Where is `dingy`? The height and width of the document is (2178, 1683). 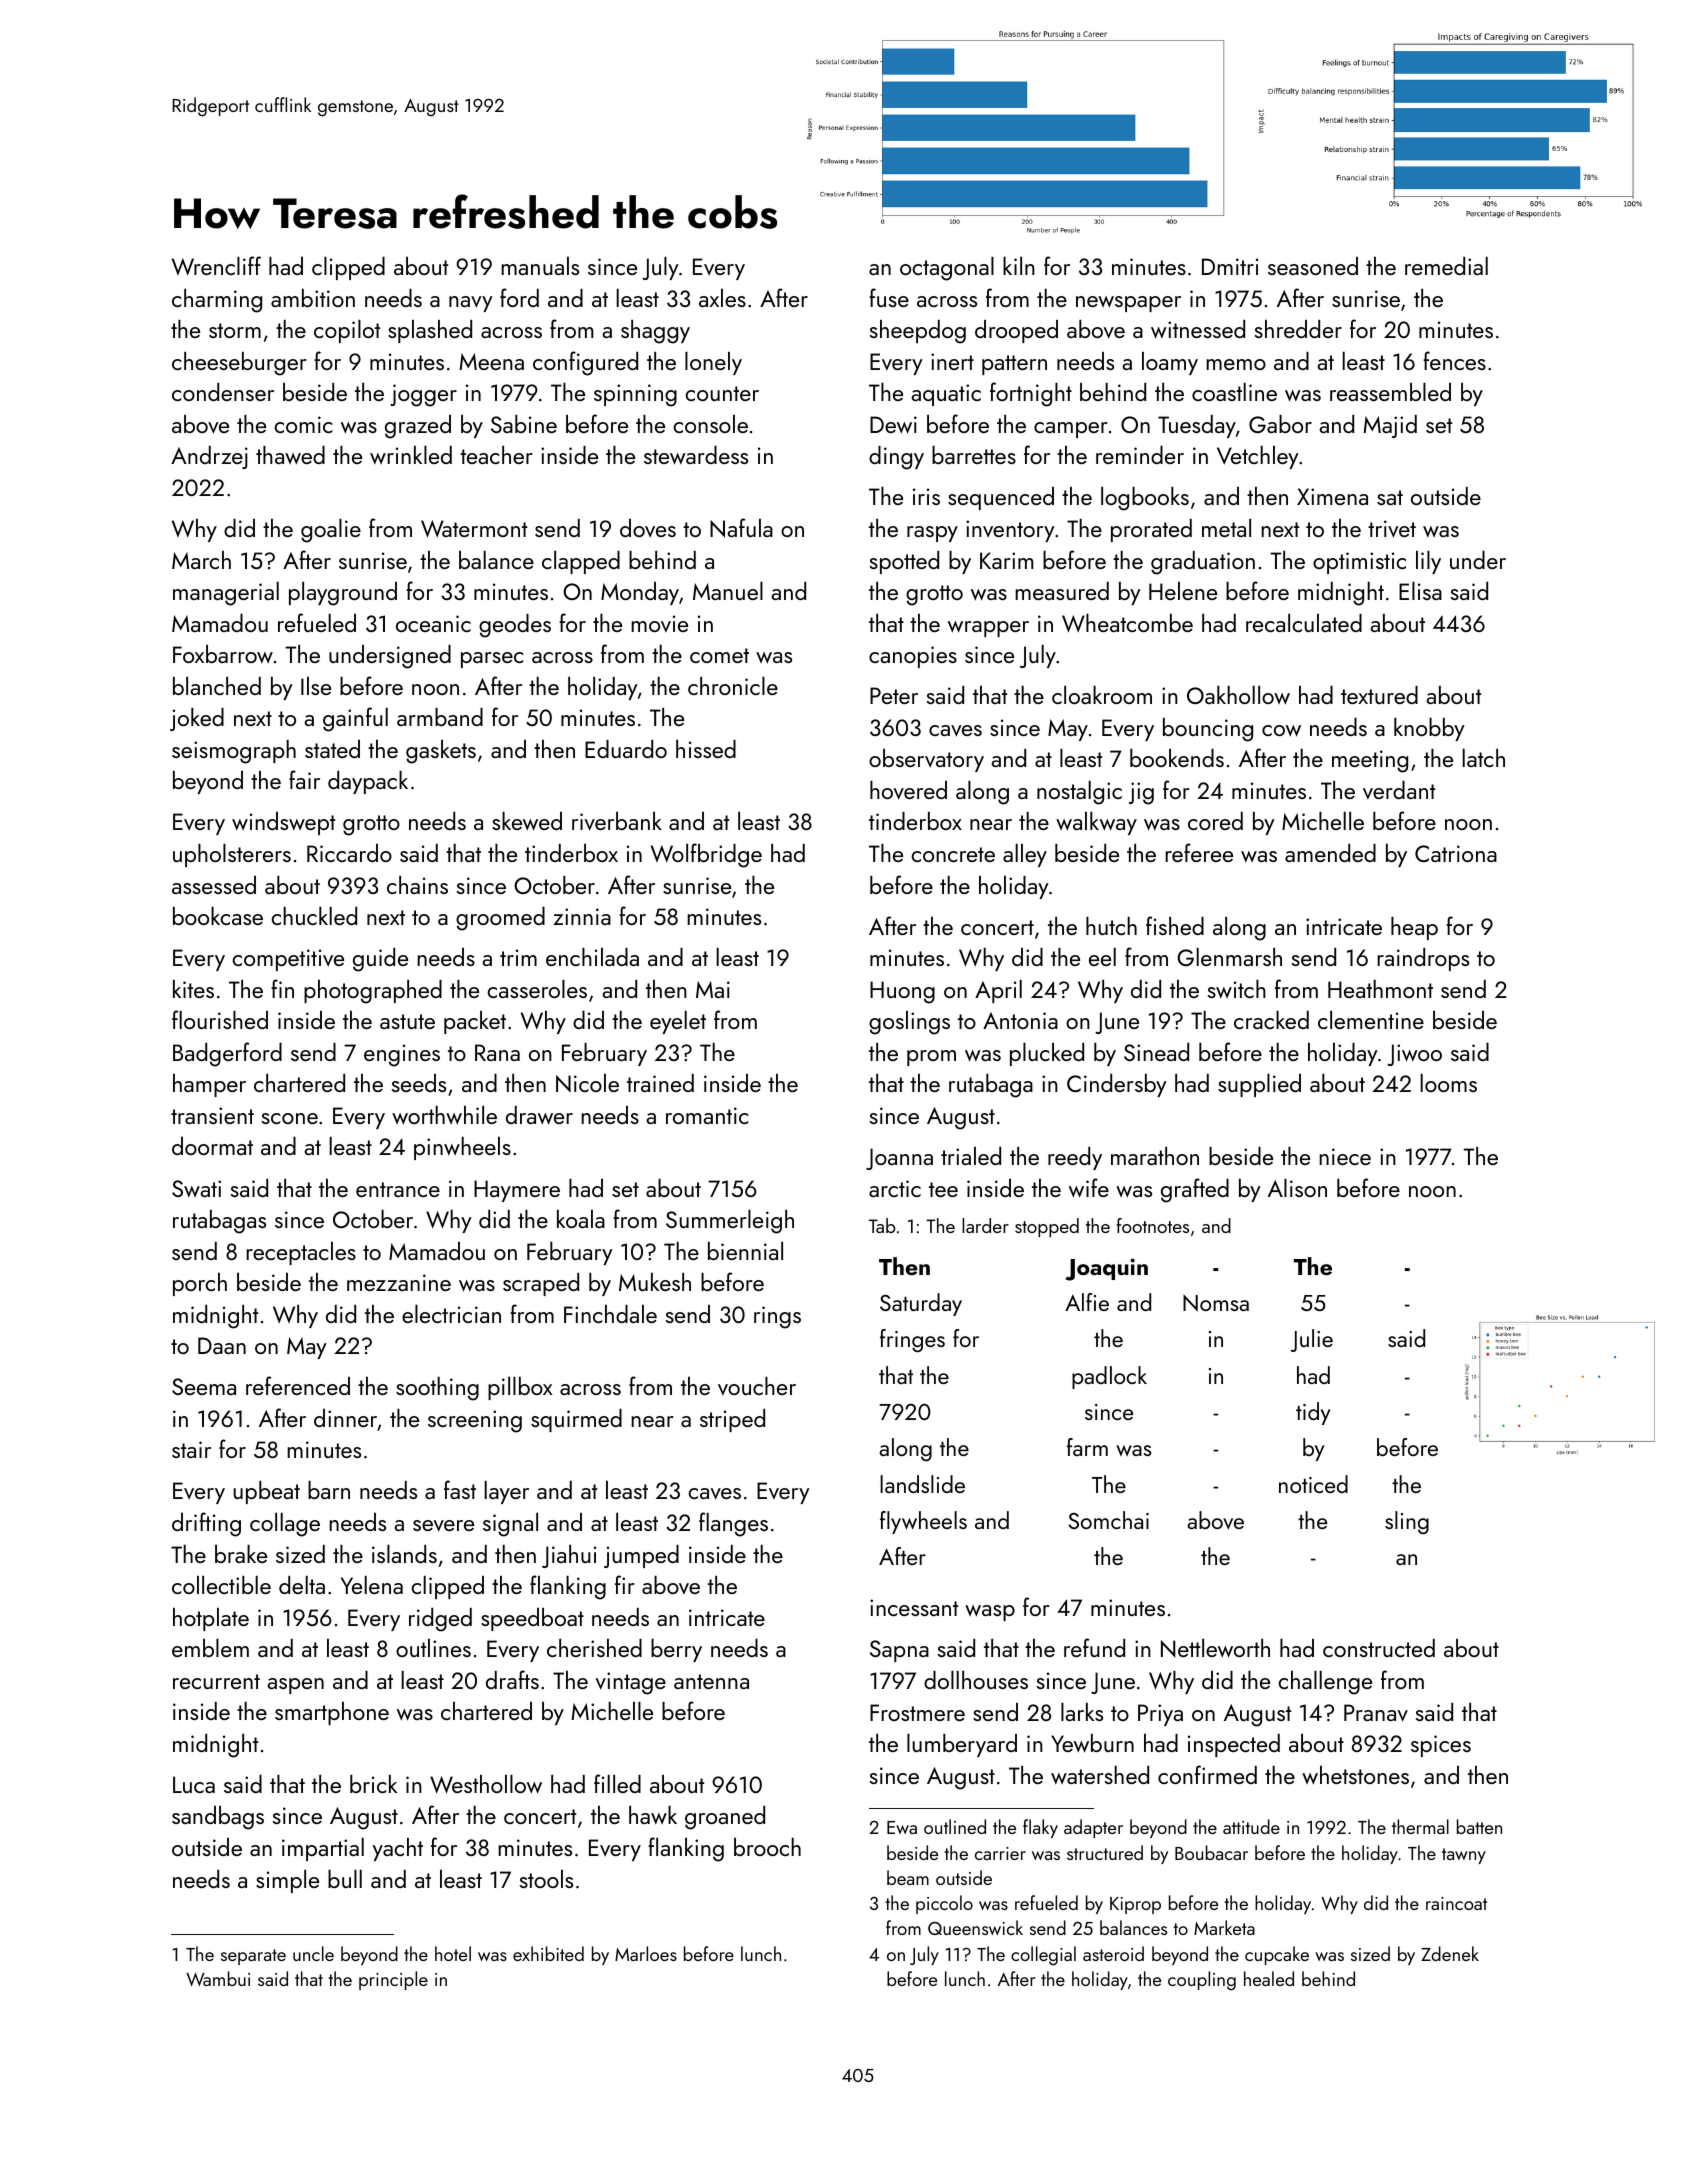
dingy is located at coordinates (896, 458).
